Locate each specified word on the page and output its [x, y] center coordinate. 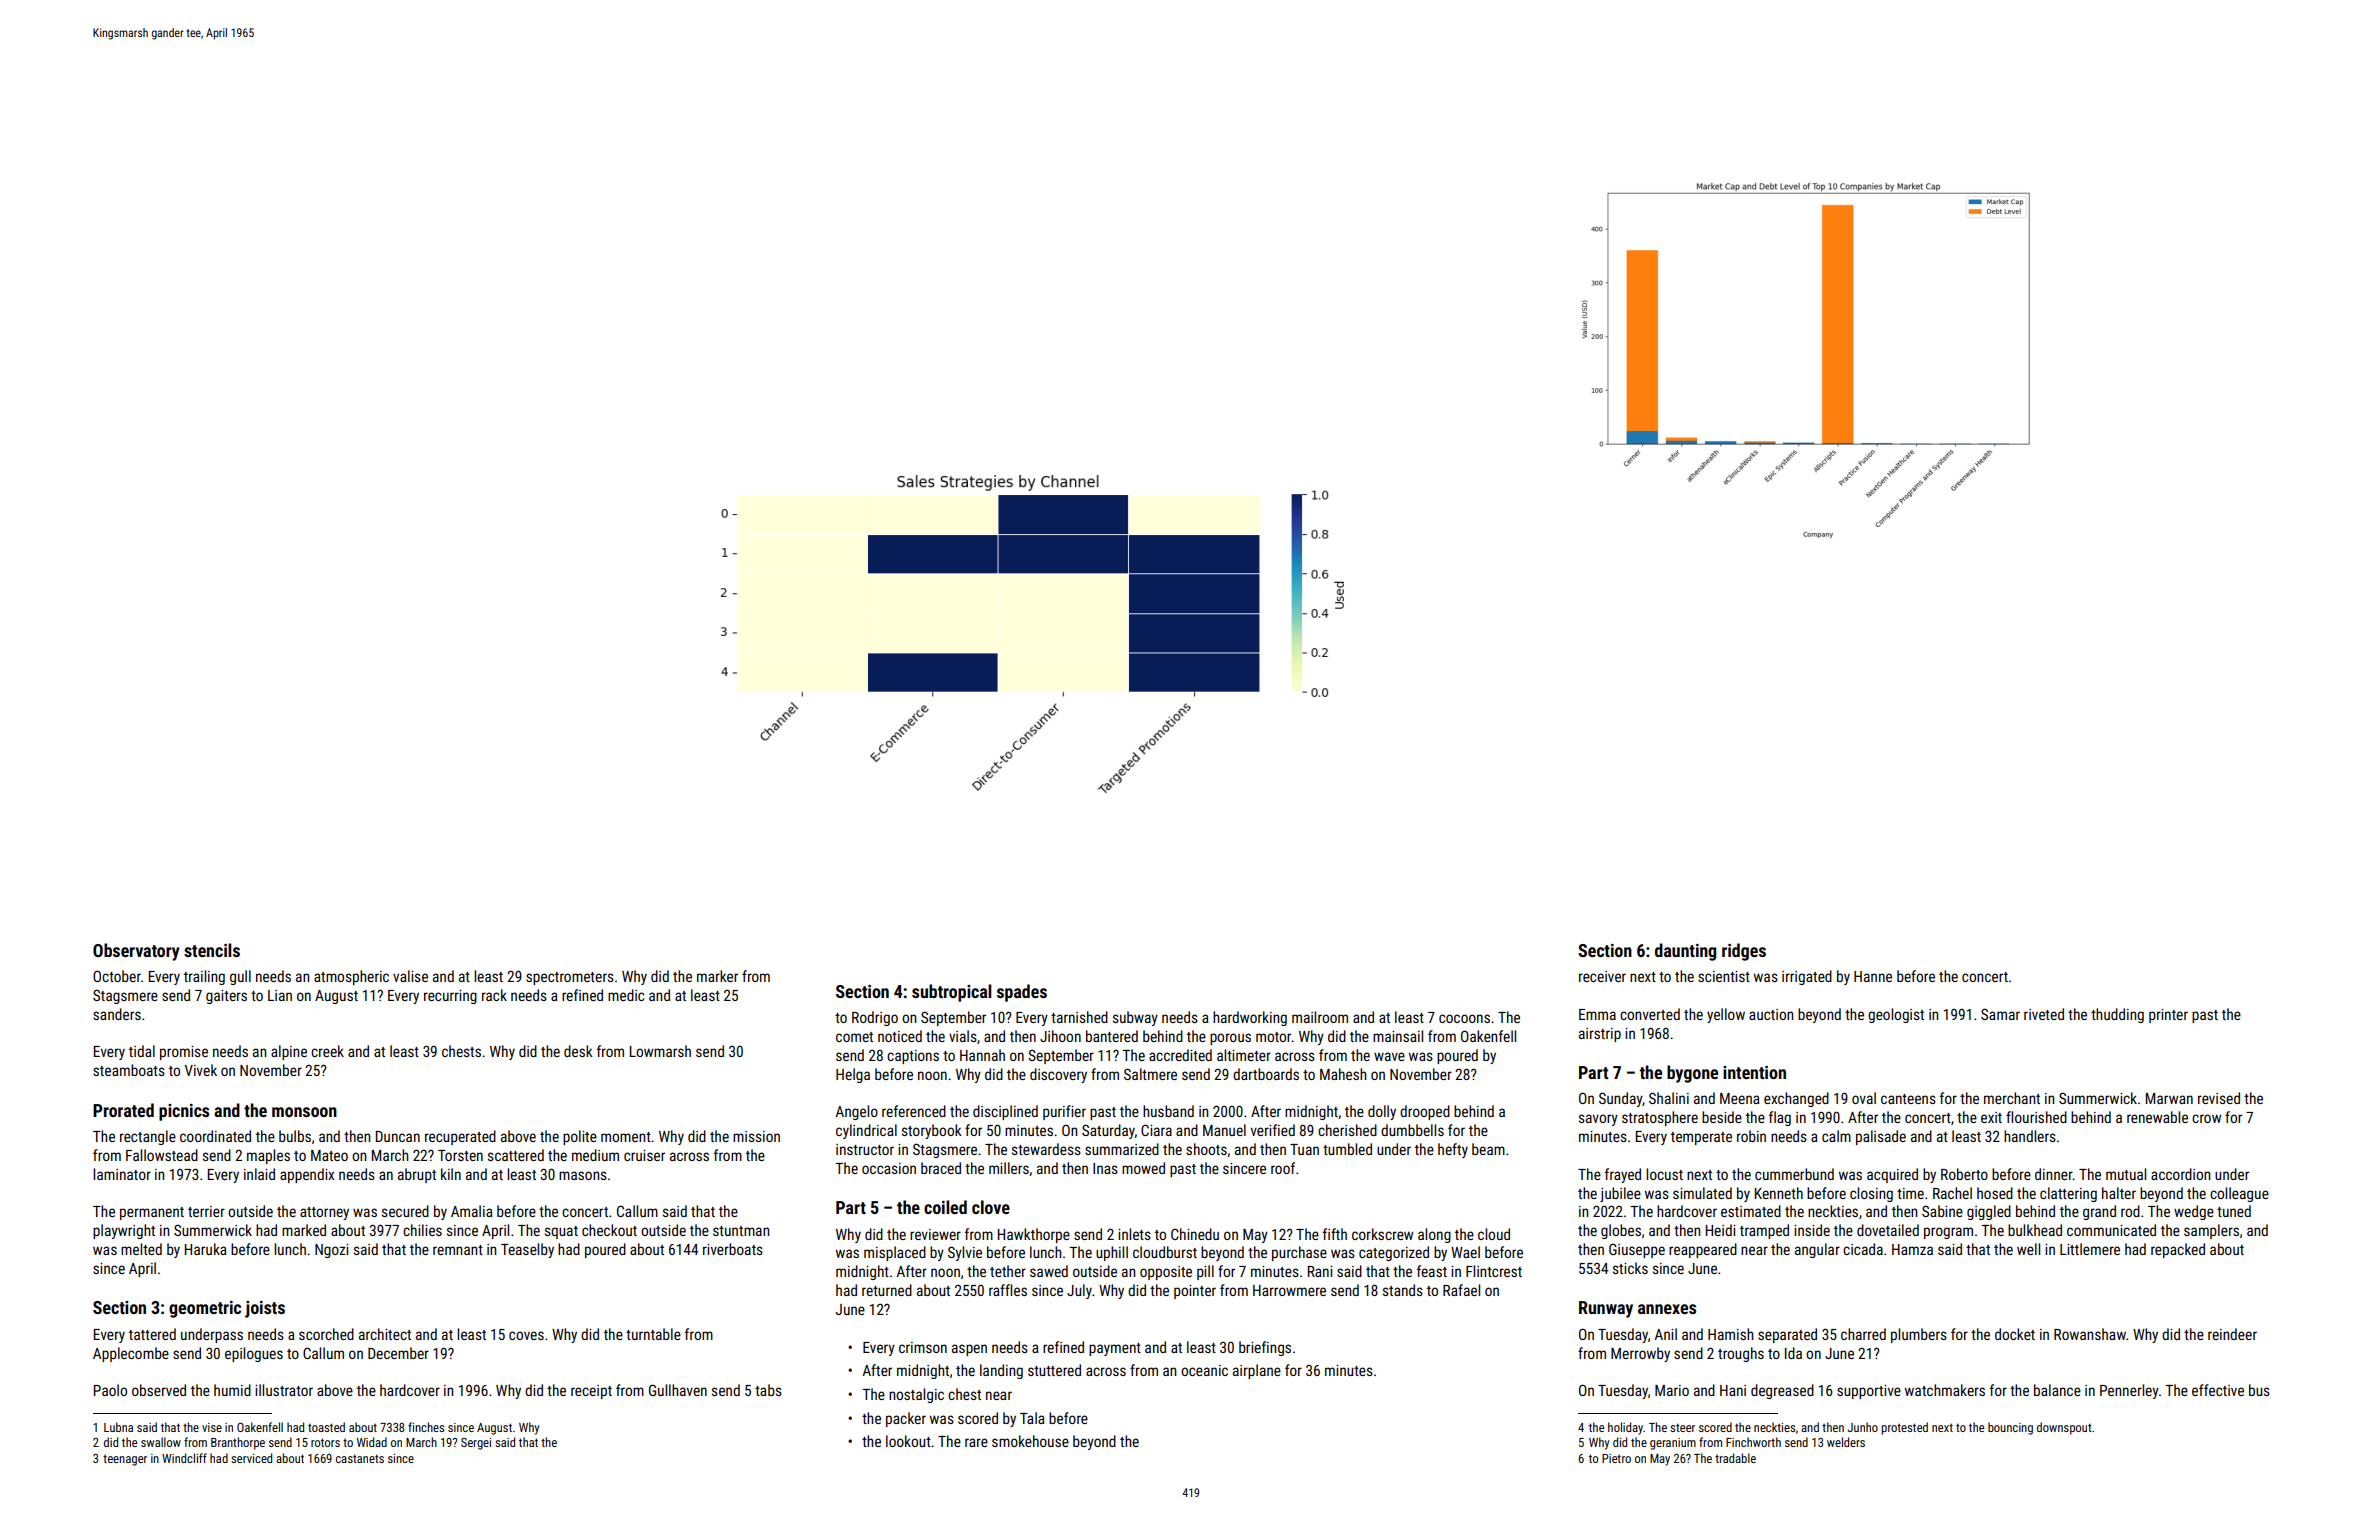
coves [526, 1335]
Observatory [136, 952]
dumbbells [1412, 1130]
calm [1836, 1136]
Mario [1672, 1390]
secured [405, 1211]
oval [1864, 1098]
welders [1846, 1442]
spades [1022, 993]
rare [976, 1442]
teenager [125, 1460]
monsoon [304, 1112]
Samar [2000, 1014]
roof [1283, 1168]
